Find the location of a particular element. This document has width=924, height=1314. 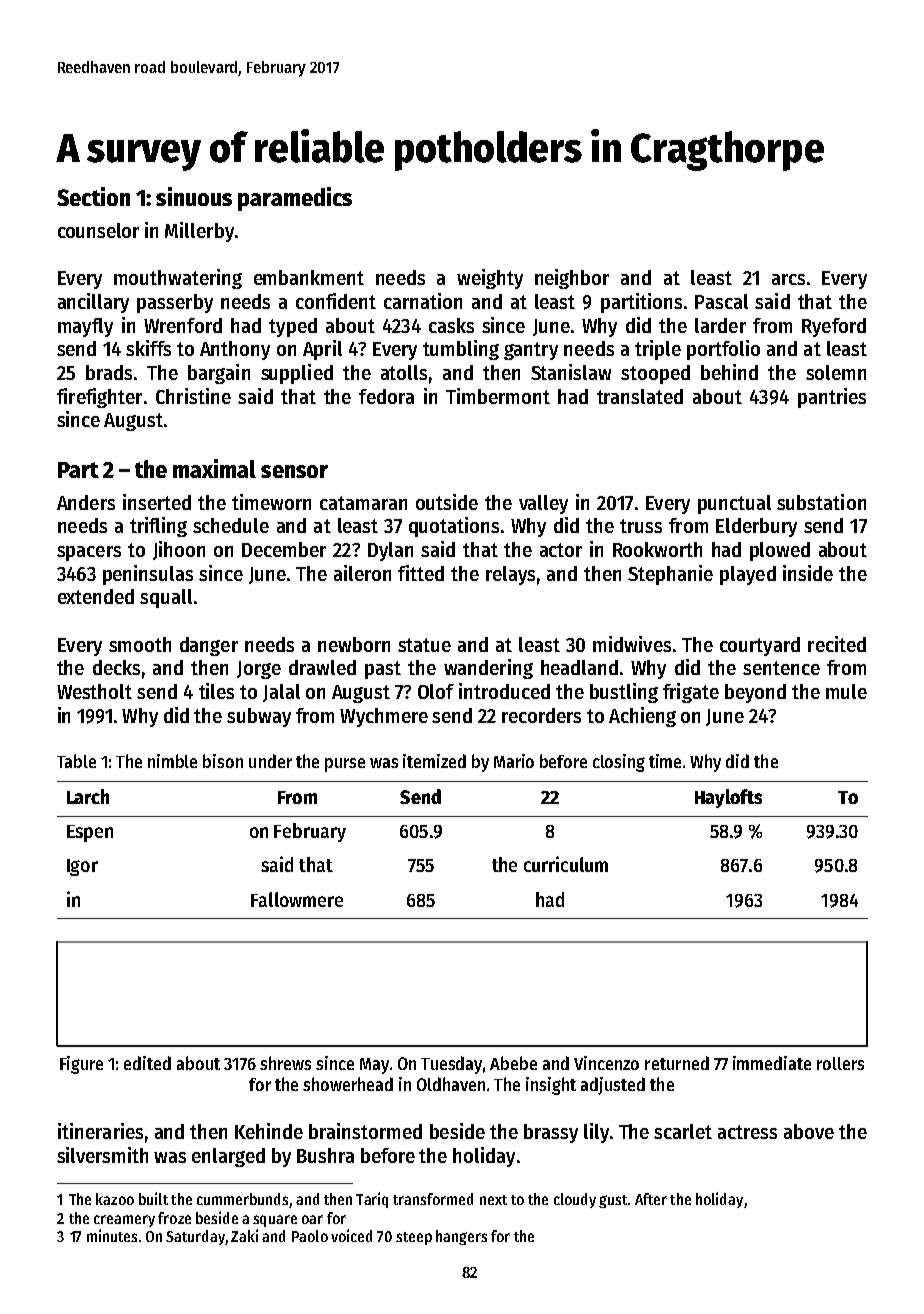

danger is located at coordinates (209, 646).
